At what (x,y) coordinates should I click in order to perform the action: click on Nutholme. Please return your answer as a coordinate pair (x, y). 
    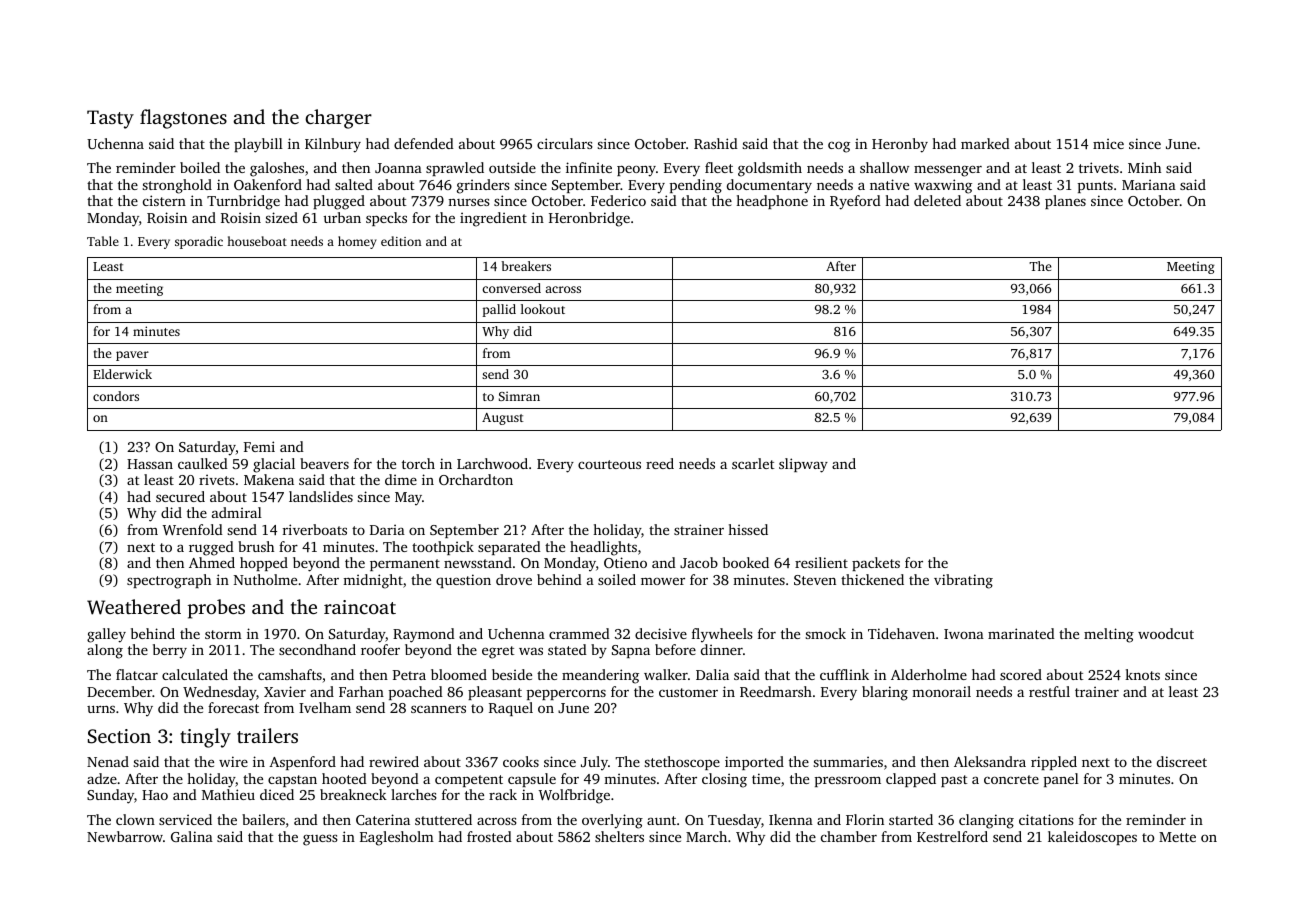
    Looking at the image, I should click on (265, 579).
